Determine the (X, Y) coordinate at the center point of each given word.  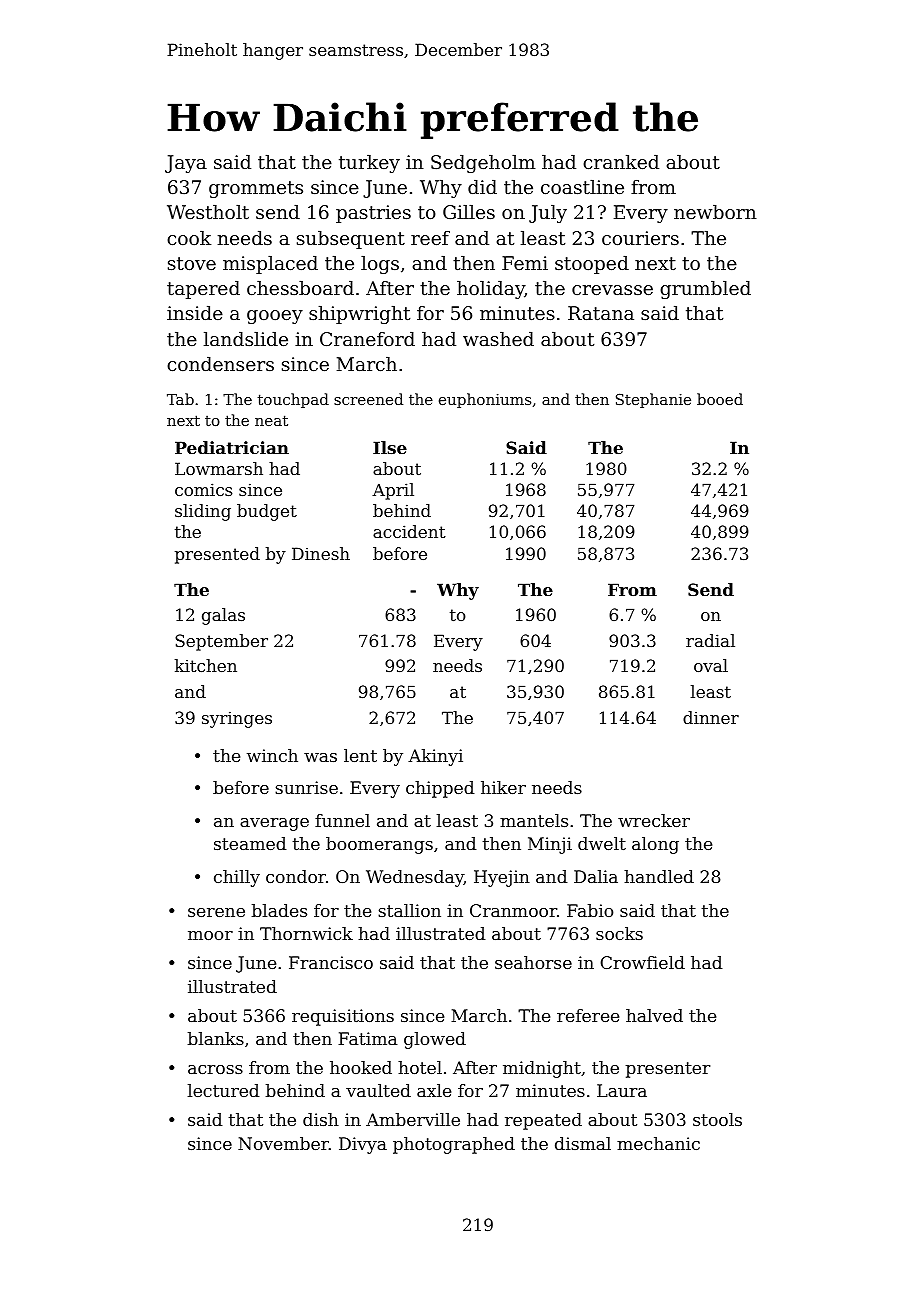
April (393, 491)
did (482, 187)
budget (267, 512)
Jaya (186, 164)
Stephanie (653, 400)
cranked (621, 162)
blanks (216, 1038)
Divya (363, 1145)
